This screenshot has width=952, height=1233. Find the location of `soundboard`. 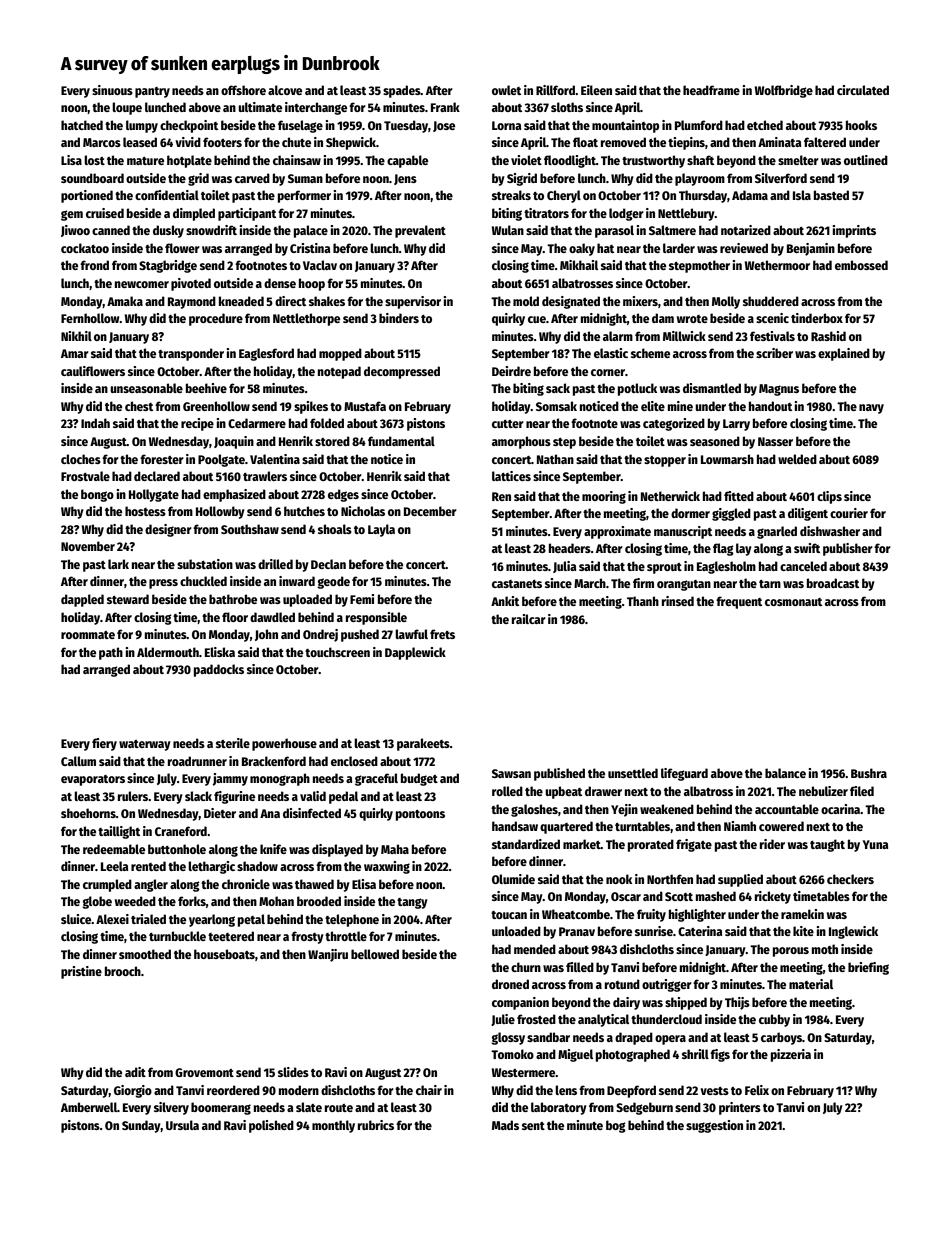

soundboard is located at coordinates (92, 178).
